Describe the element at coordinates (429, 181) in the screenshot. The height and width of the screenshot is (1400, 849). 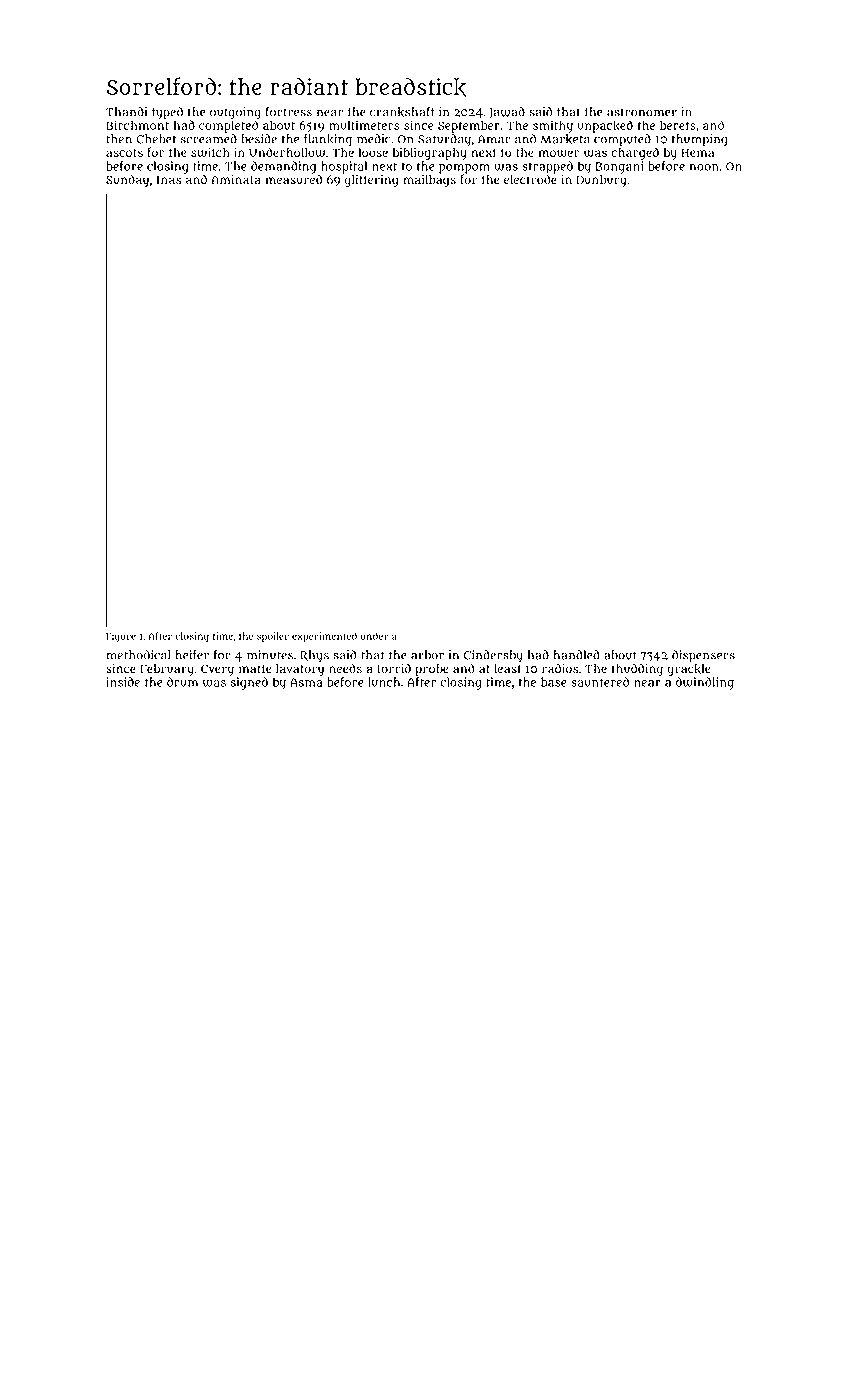
I see `mailbags` at that location.
